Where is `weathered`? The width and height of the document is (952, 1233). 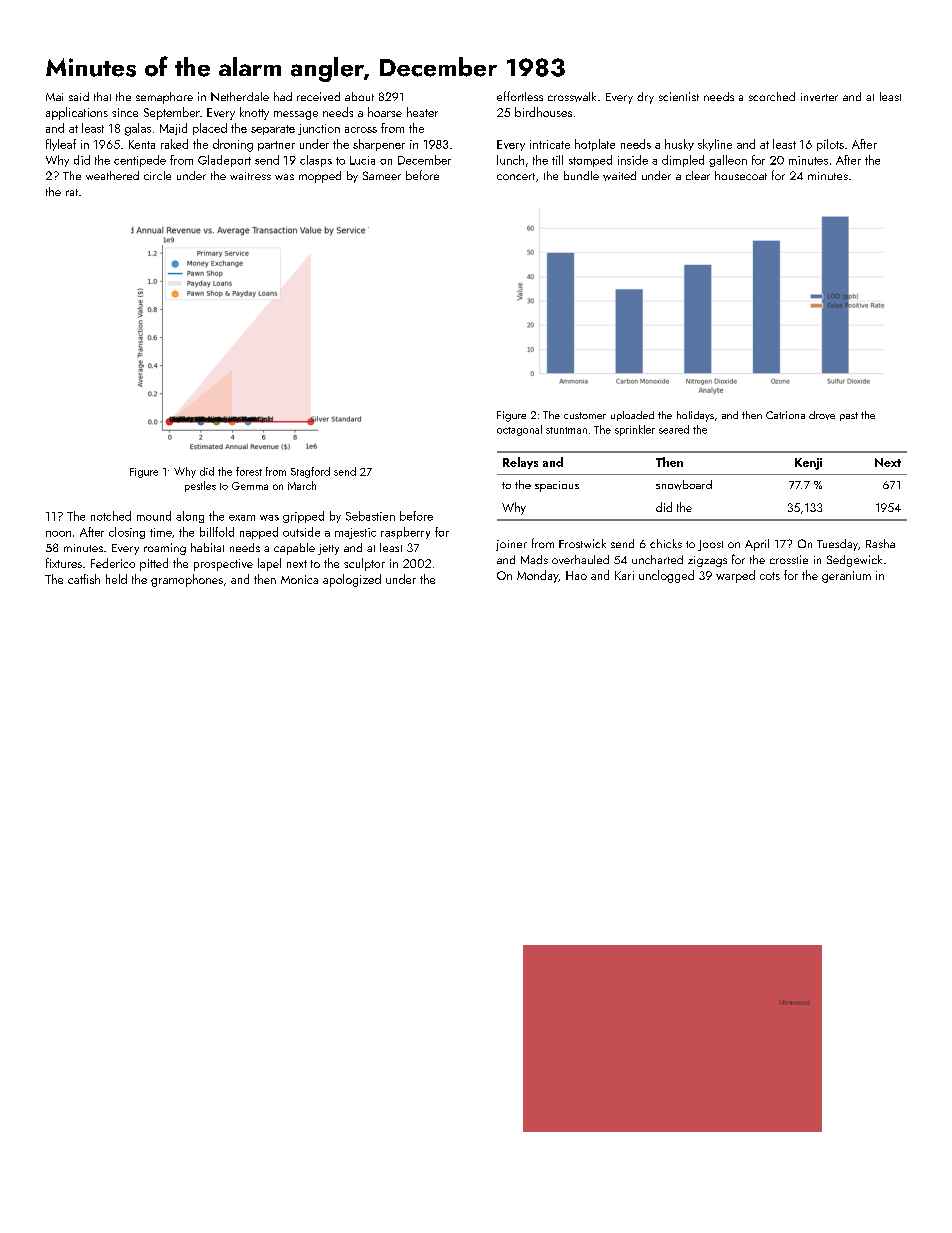
weathered is located at coordinates (112, 175).
